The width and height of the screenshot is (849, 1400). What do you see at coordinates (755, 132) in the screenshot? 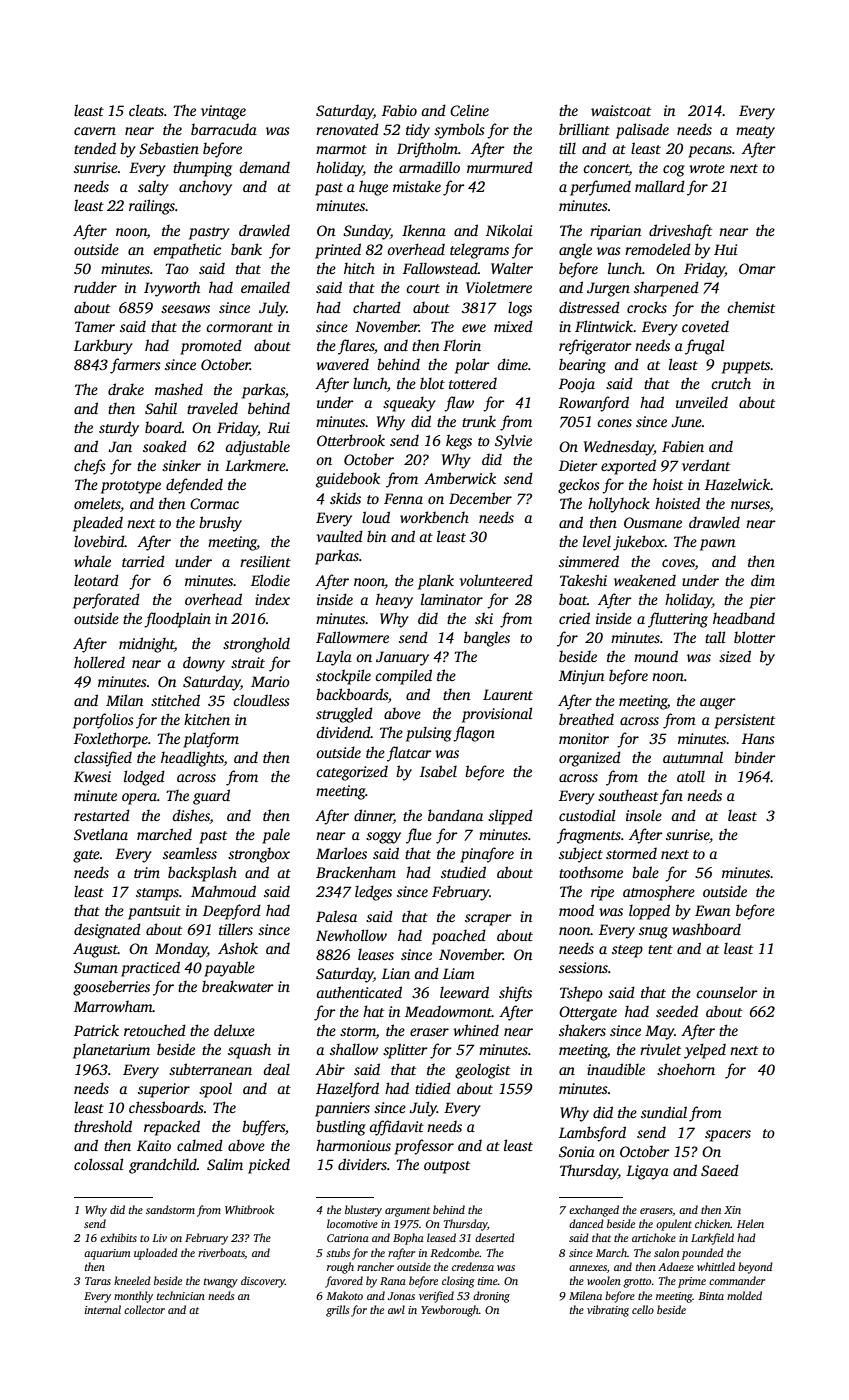
I see `meaty` at bounding box center [755, 132].
